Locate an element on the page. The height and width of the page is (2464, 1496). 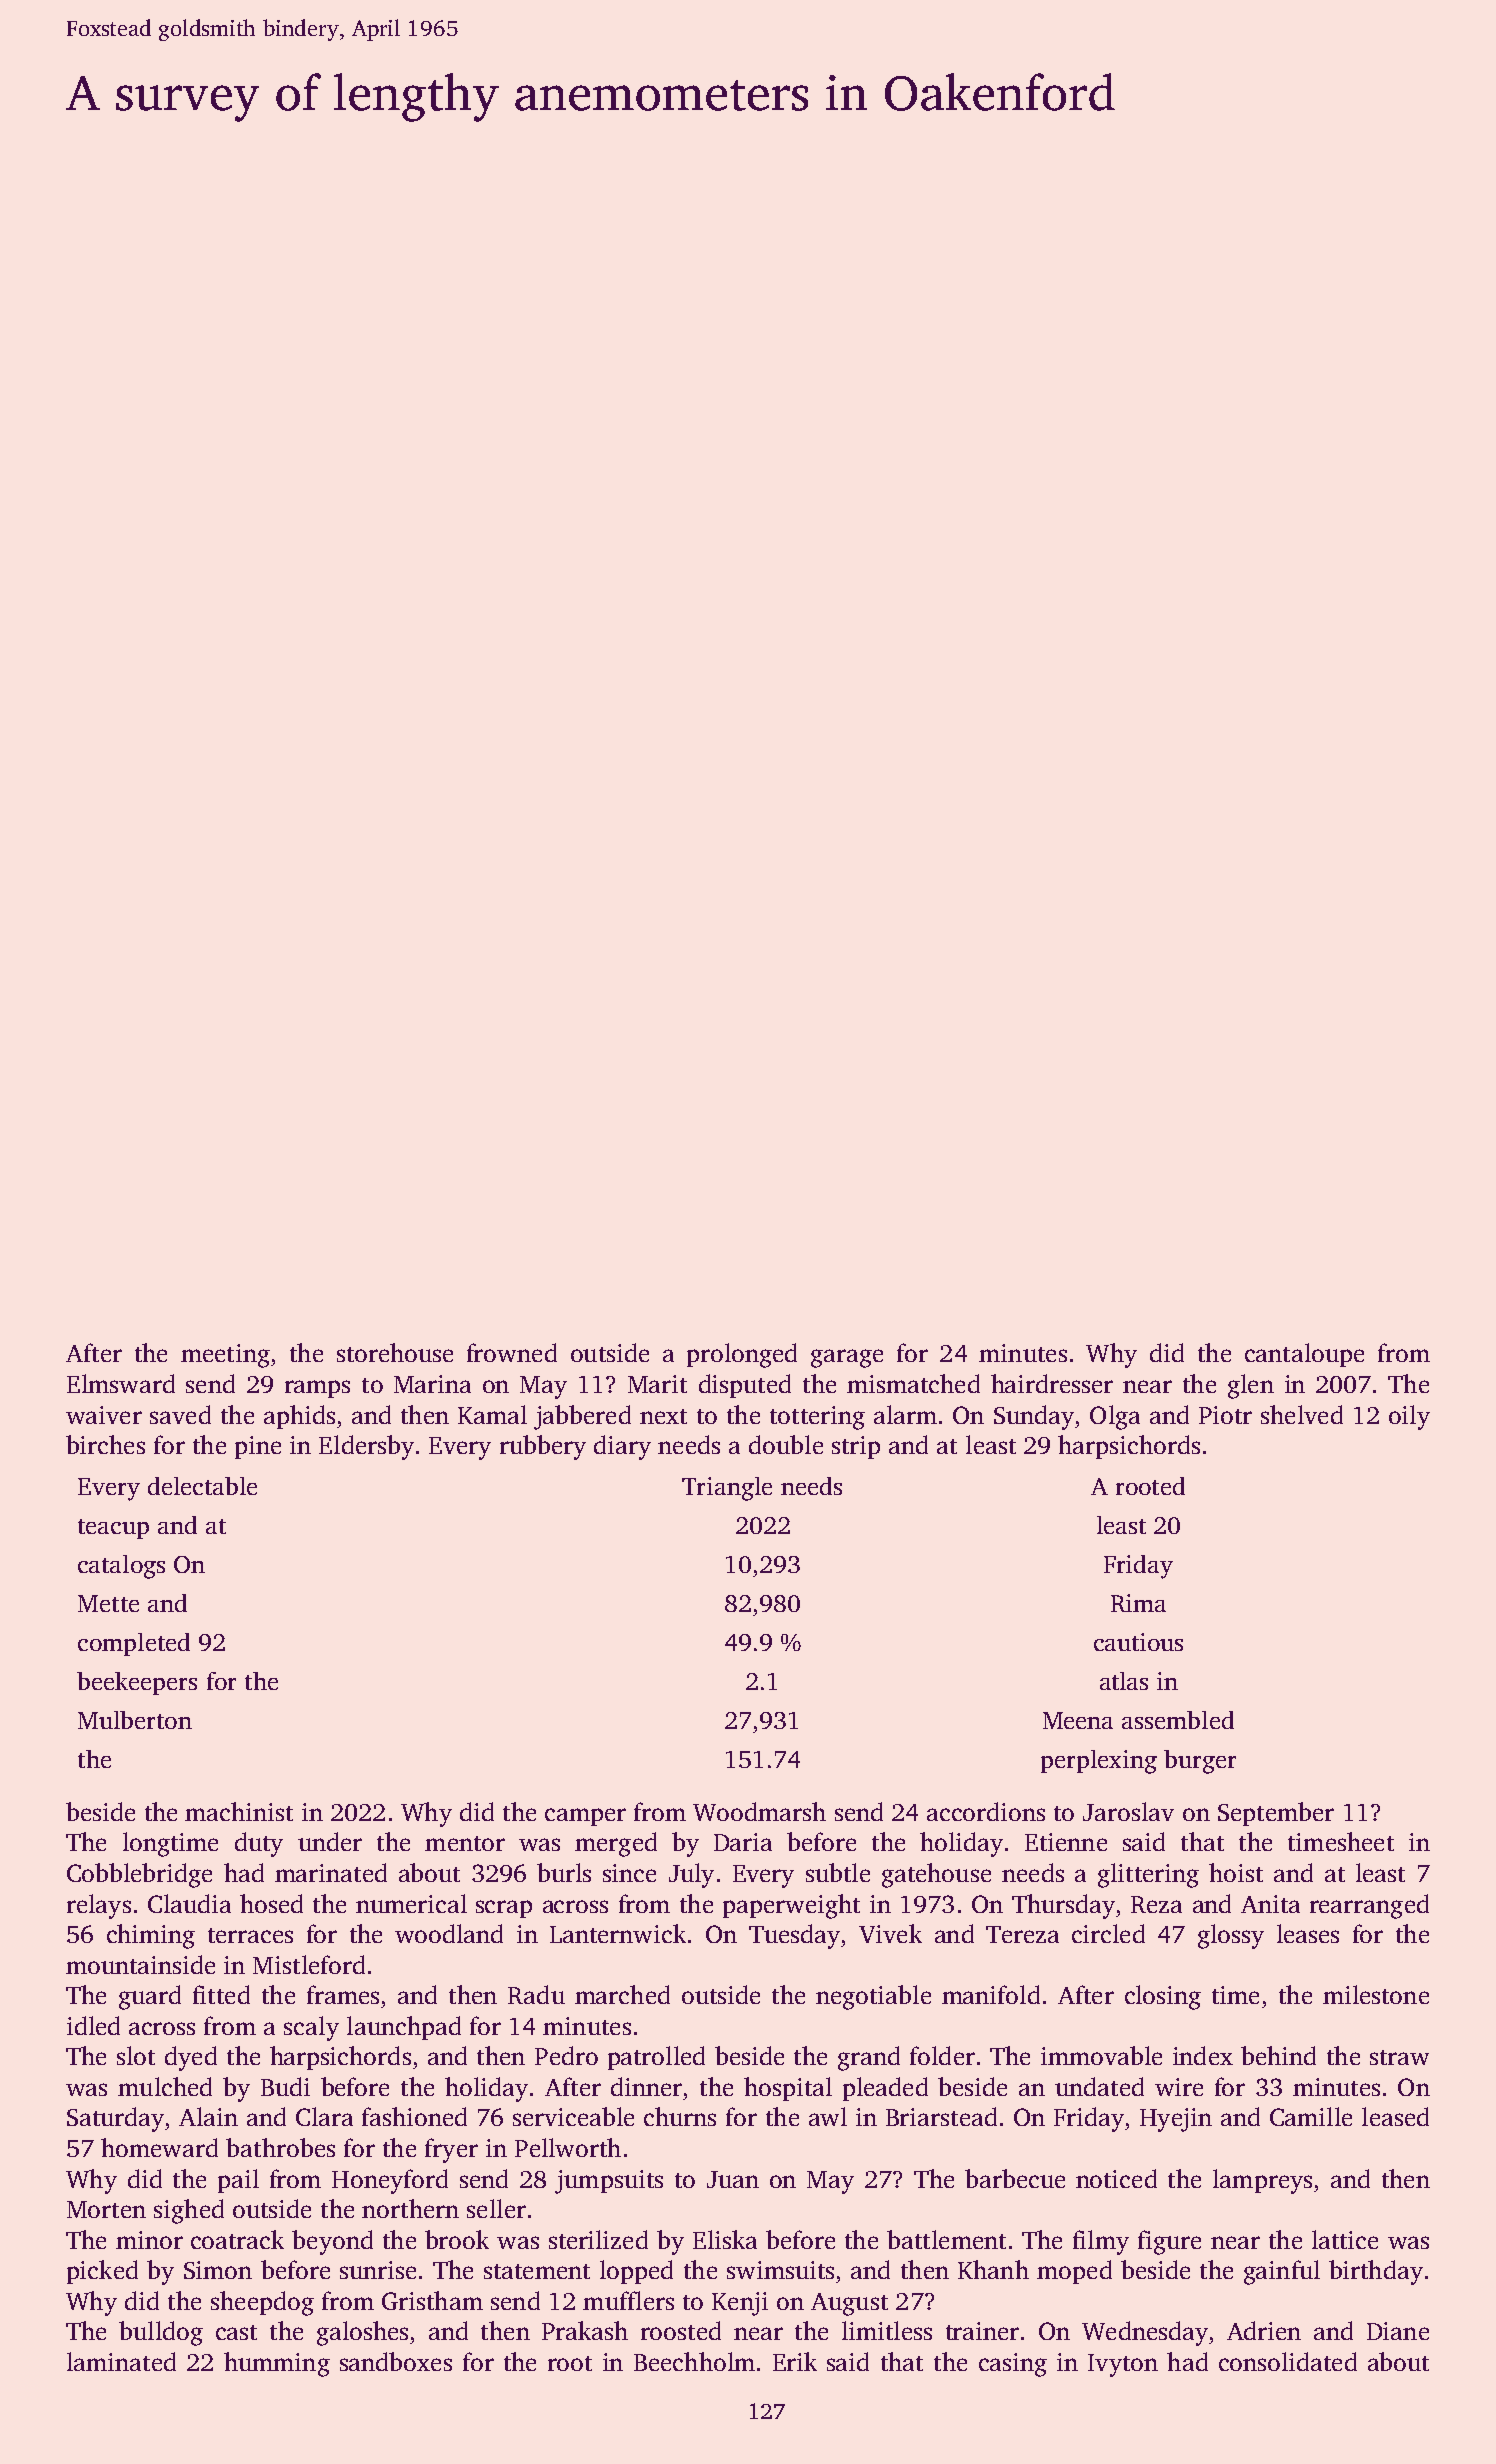
Jaroslav is located at coordinates (1128, 1811).
